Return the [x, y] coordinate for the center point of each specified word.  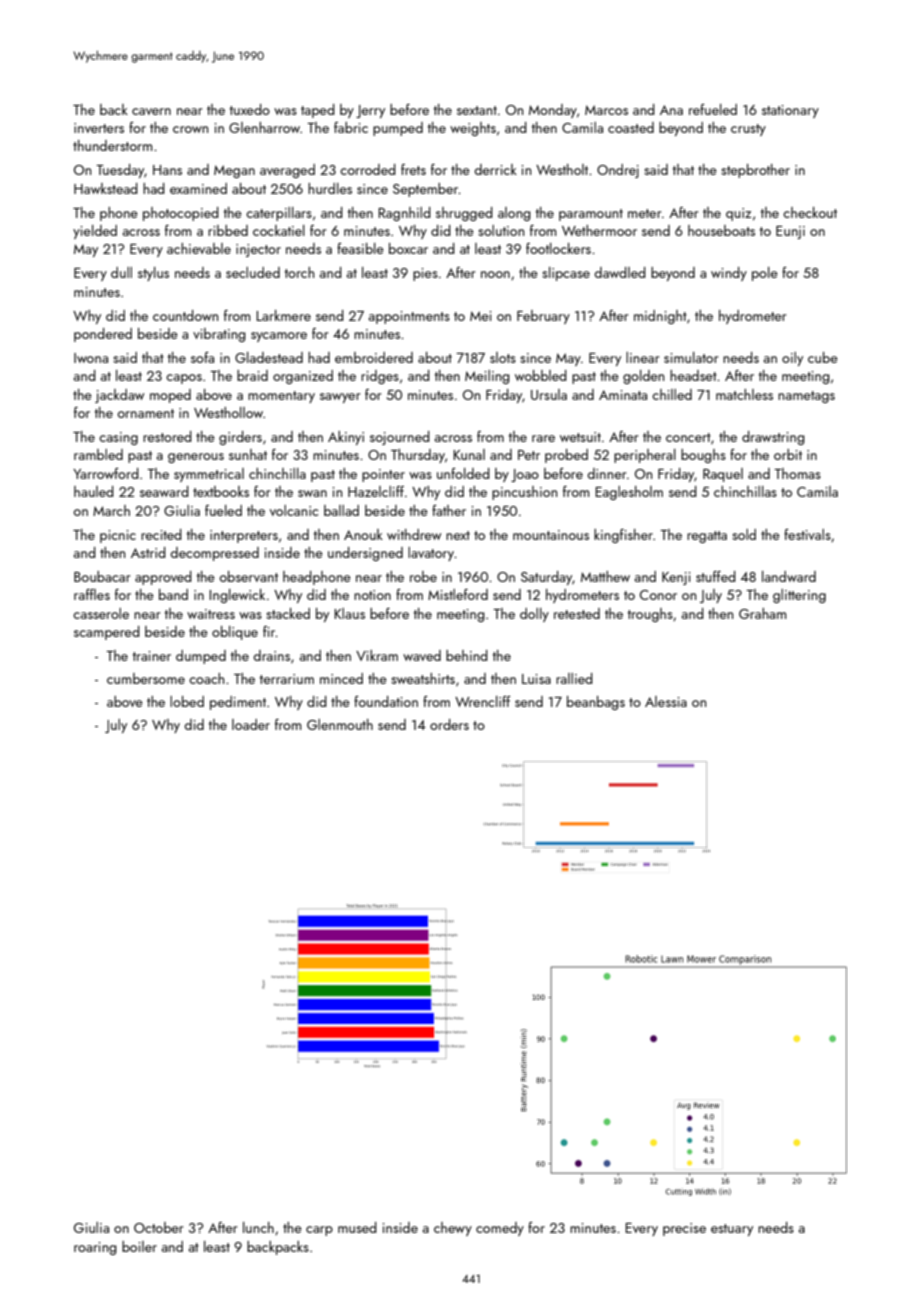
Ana [671, 110]
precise [684, 1229]
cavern [151, 111]
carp [319, 1231]
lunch [258, 1227]
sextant [477, 110]
